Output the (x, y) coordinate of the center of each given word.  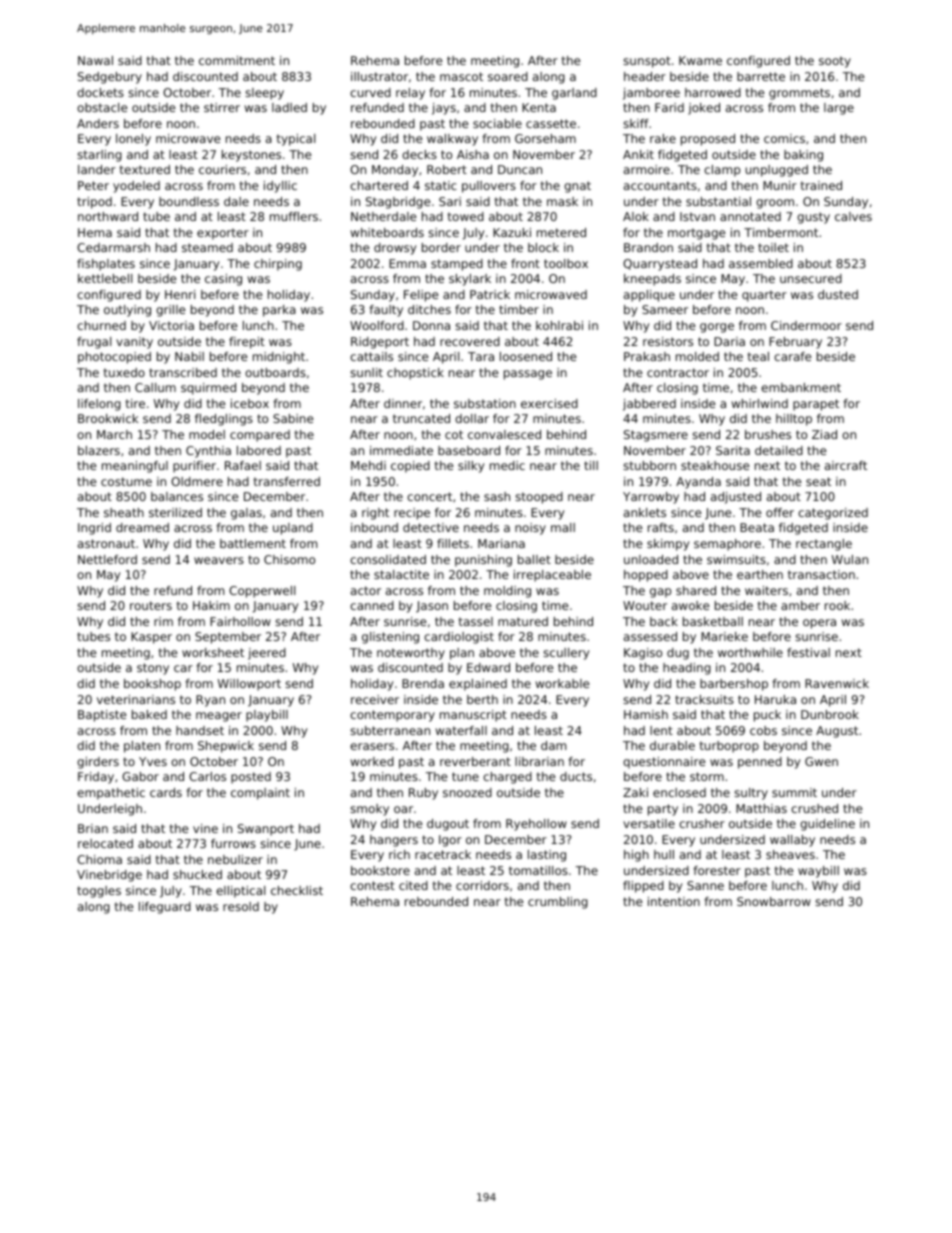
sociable (497, 123)
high (636, 856)
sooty (835, 62)
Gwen (821, 761)
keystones (251, 156)
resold (241, 906)
